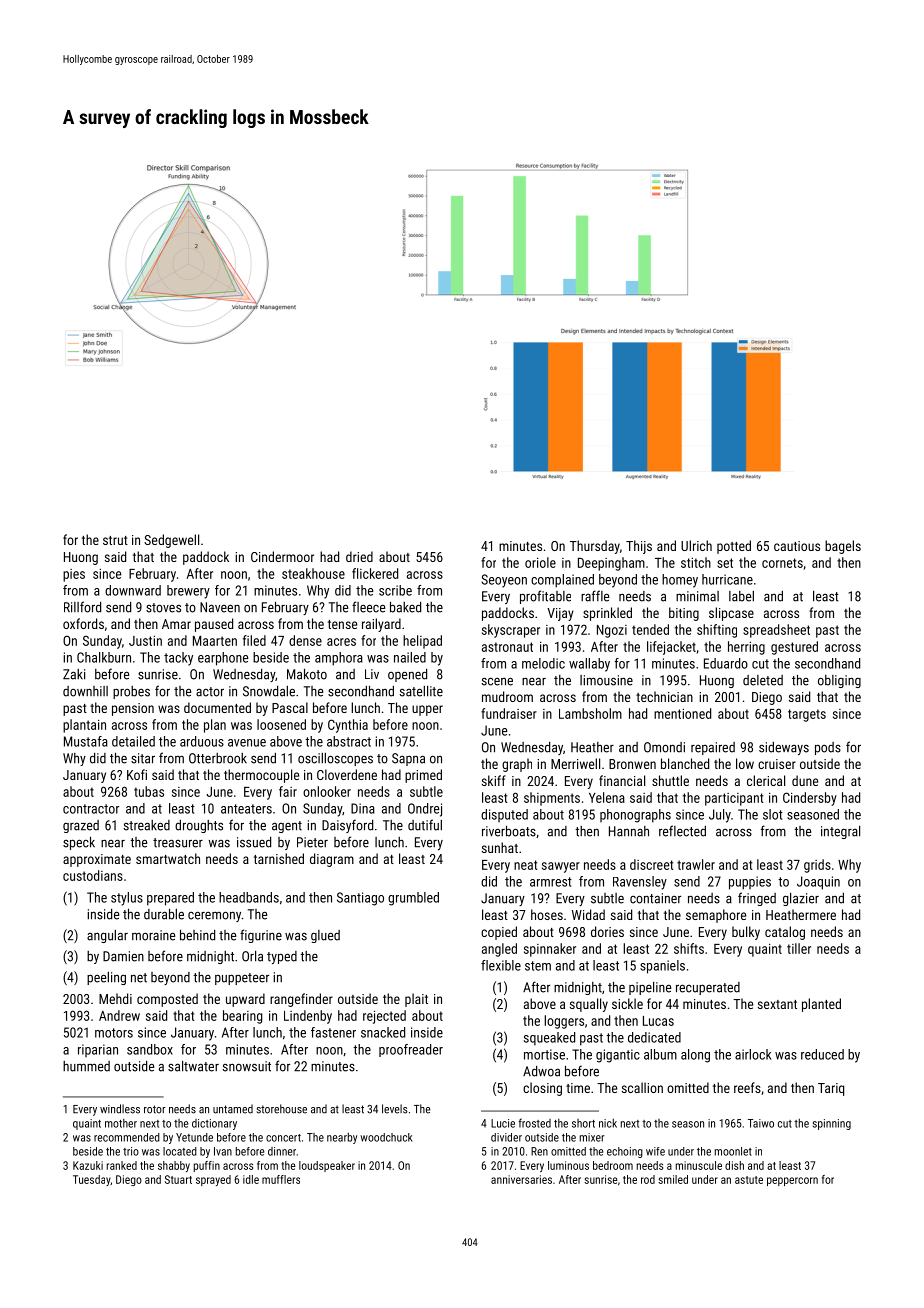 The width and height of the image is (924, 1308). I want to click on diagram, so click(332, 860).
